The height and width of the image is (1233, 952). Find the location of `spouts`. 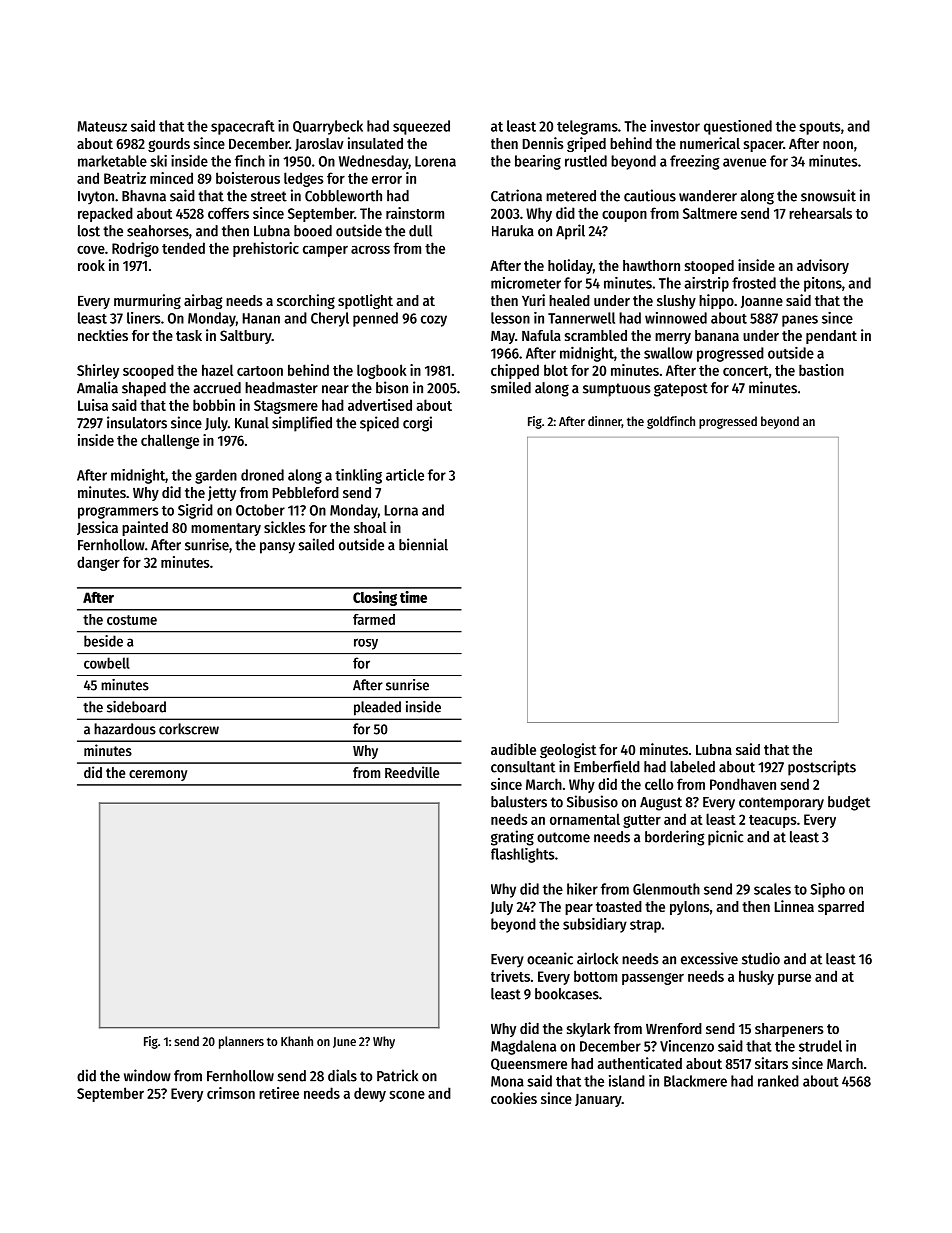

spouts is located at coordinates (819, 128).
